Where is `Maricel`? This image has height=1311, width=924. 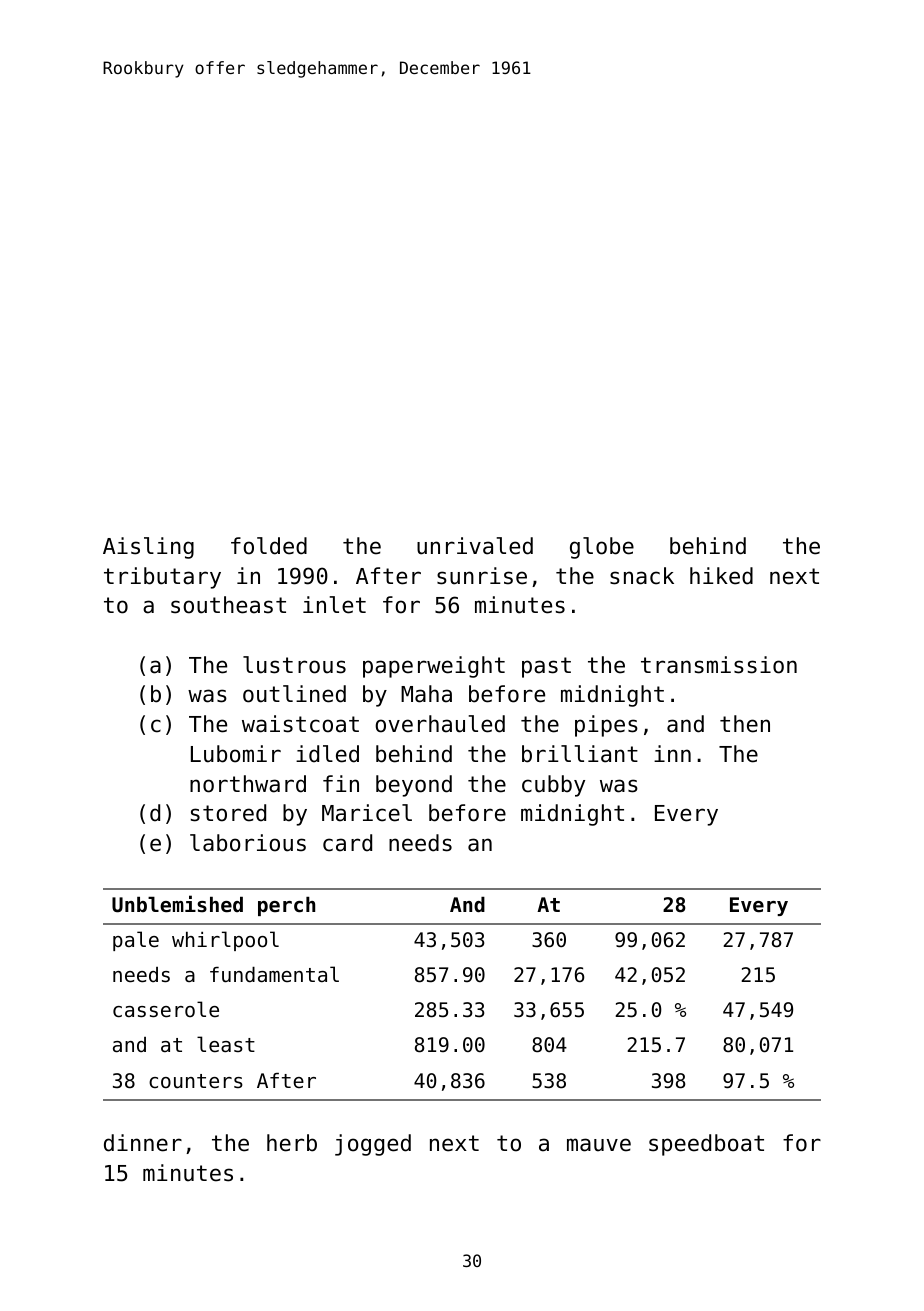
Maricel is located at coordinates (367, 813).
